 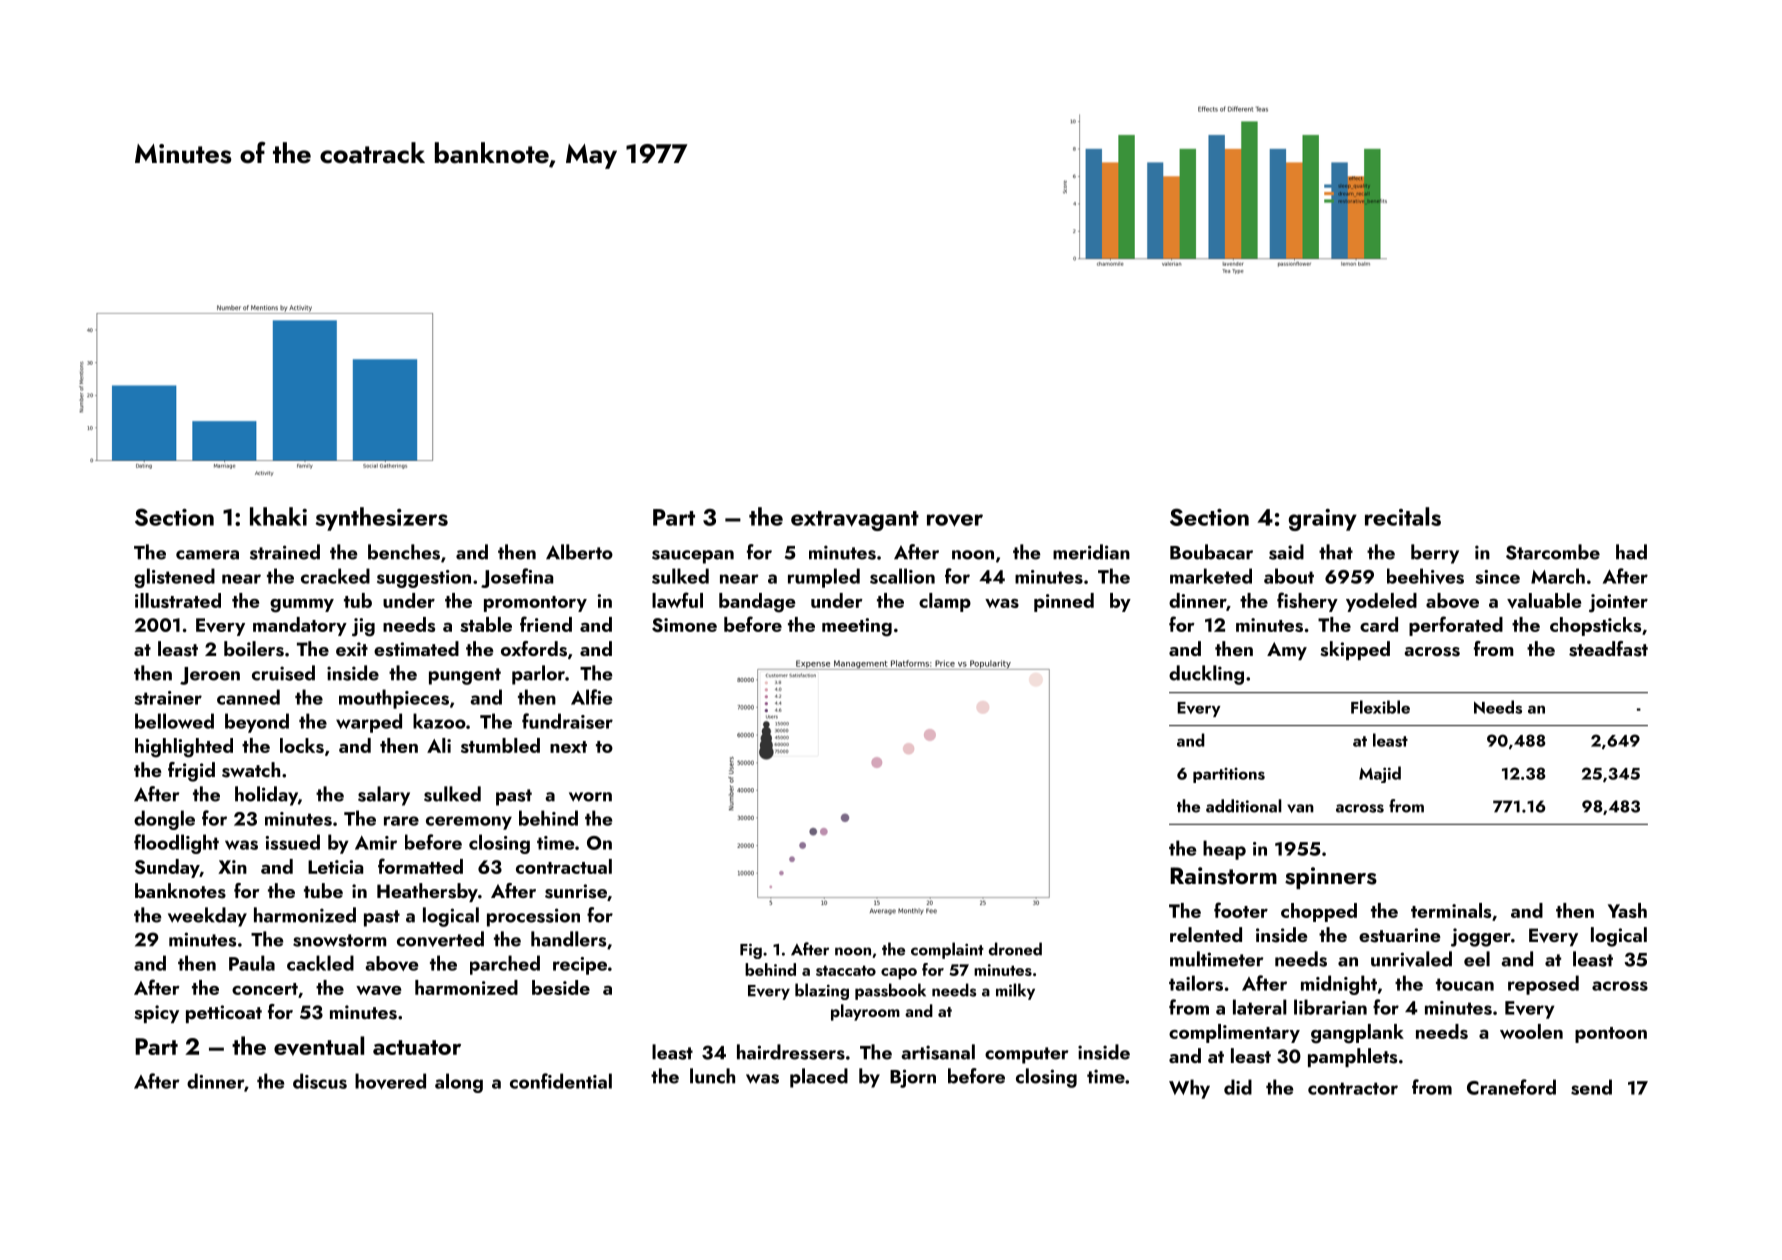 I want to click on eventual, so click(x=319, y=1046).
